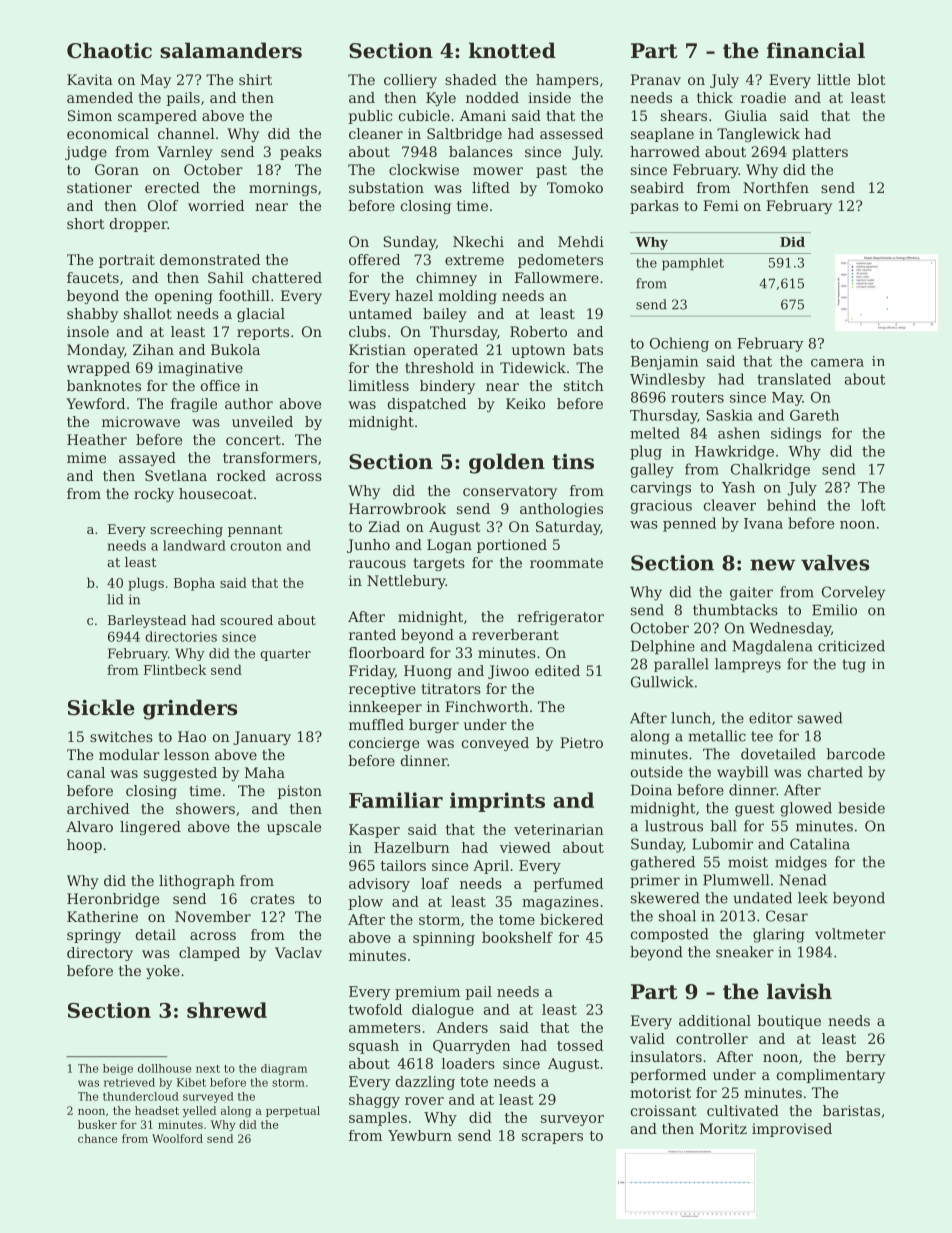 Image resolution: width=952 pixels, height=1233 pixels. I want to click on Logan, so click(449, 546).
